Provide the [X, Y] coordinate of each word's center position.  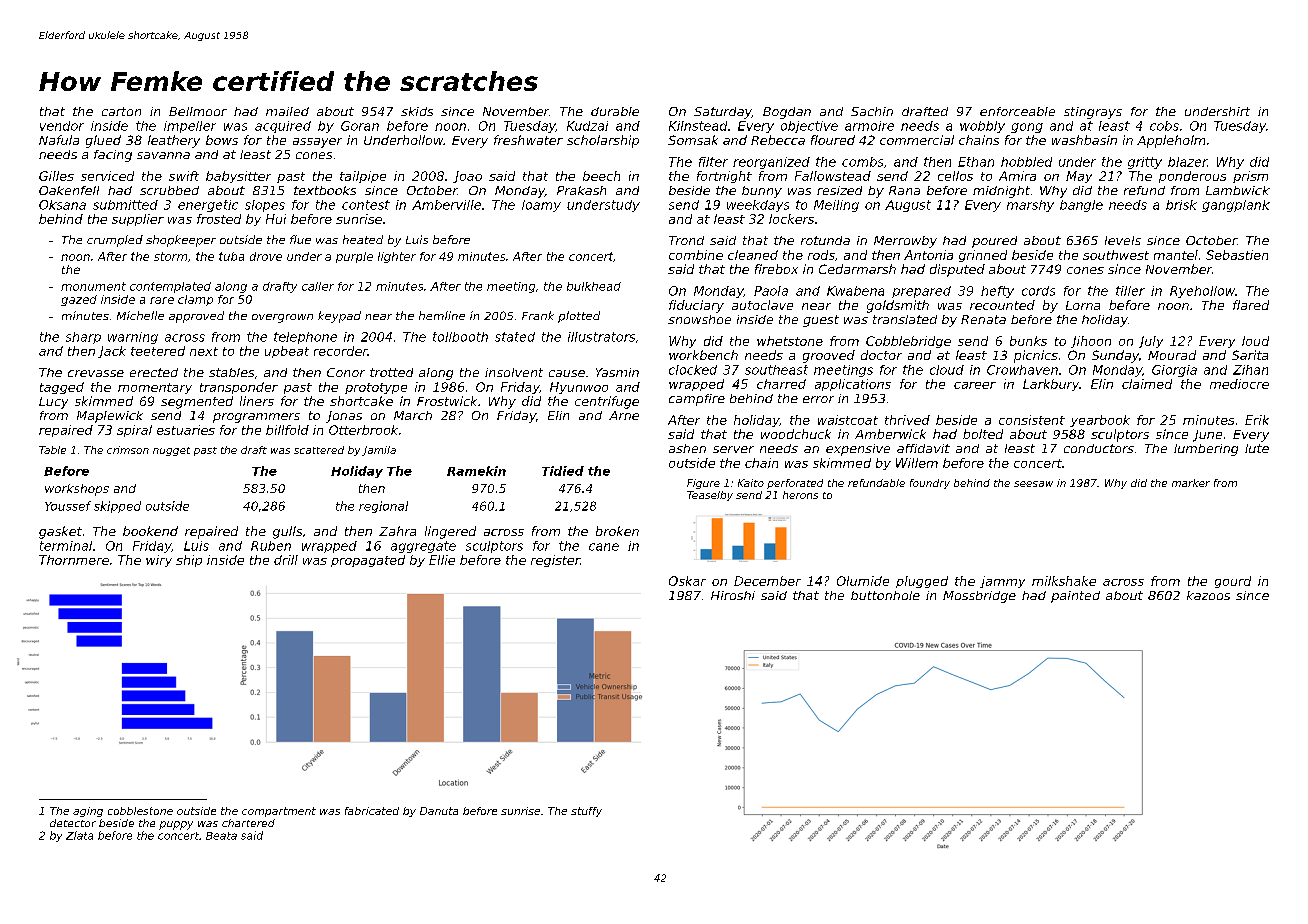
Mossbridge [979, 597]
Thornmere [74, 560]
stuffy [586, 812]
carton [121, 111]
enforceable [1017, 111]
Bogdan [787, 113]
